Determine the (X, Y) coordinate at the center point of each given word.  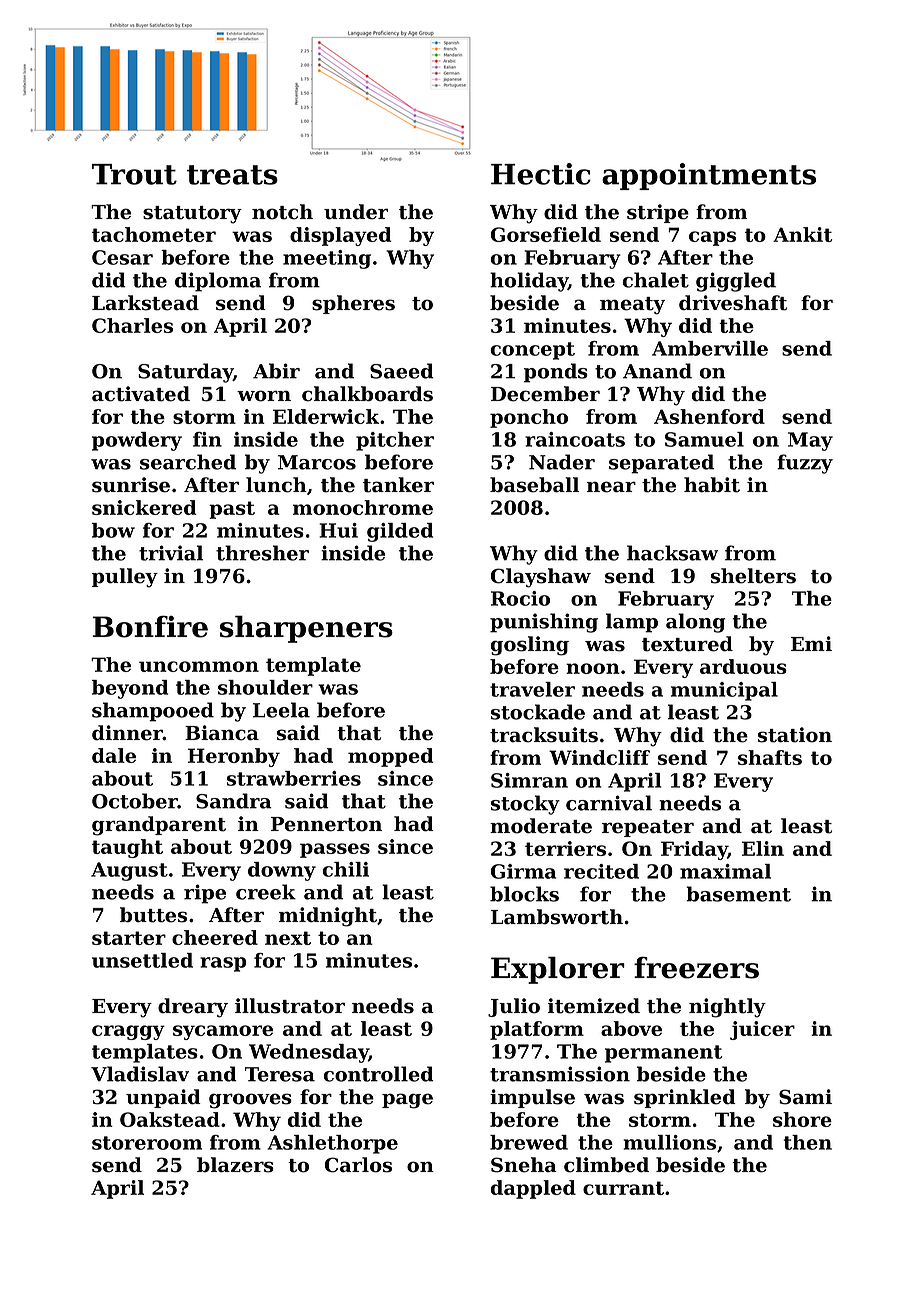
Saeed (401, 371)
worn (264, 396)
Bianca (222, 733)
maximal (725, 871)
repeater (648, 828)
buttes (153, 915)
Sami (805, 1097)
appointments (709, 176)
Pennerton (326, 824)
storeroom (147, 1143)
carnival (609, 803)
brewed (529, 1142)
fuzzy (805, 464)
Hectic (541, 174)
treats (232, 175)
